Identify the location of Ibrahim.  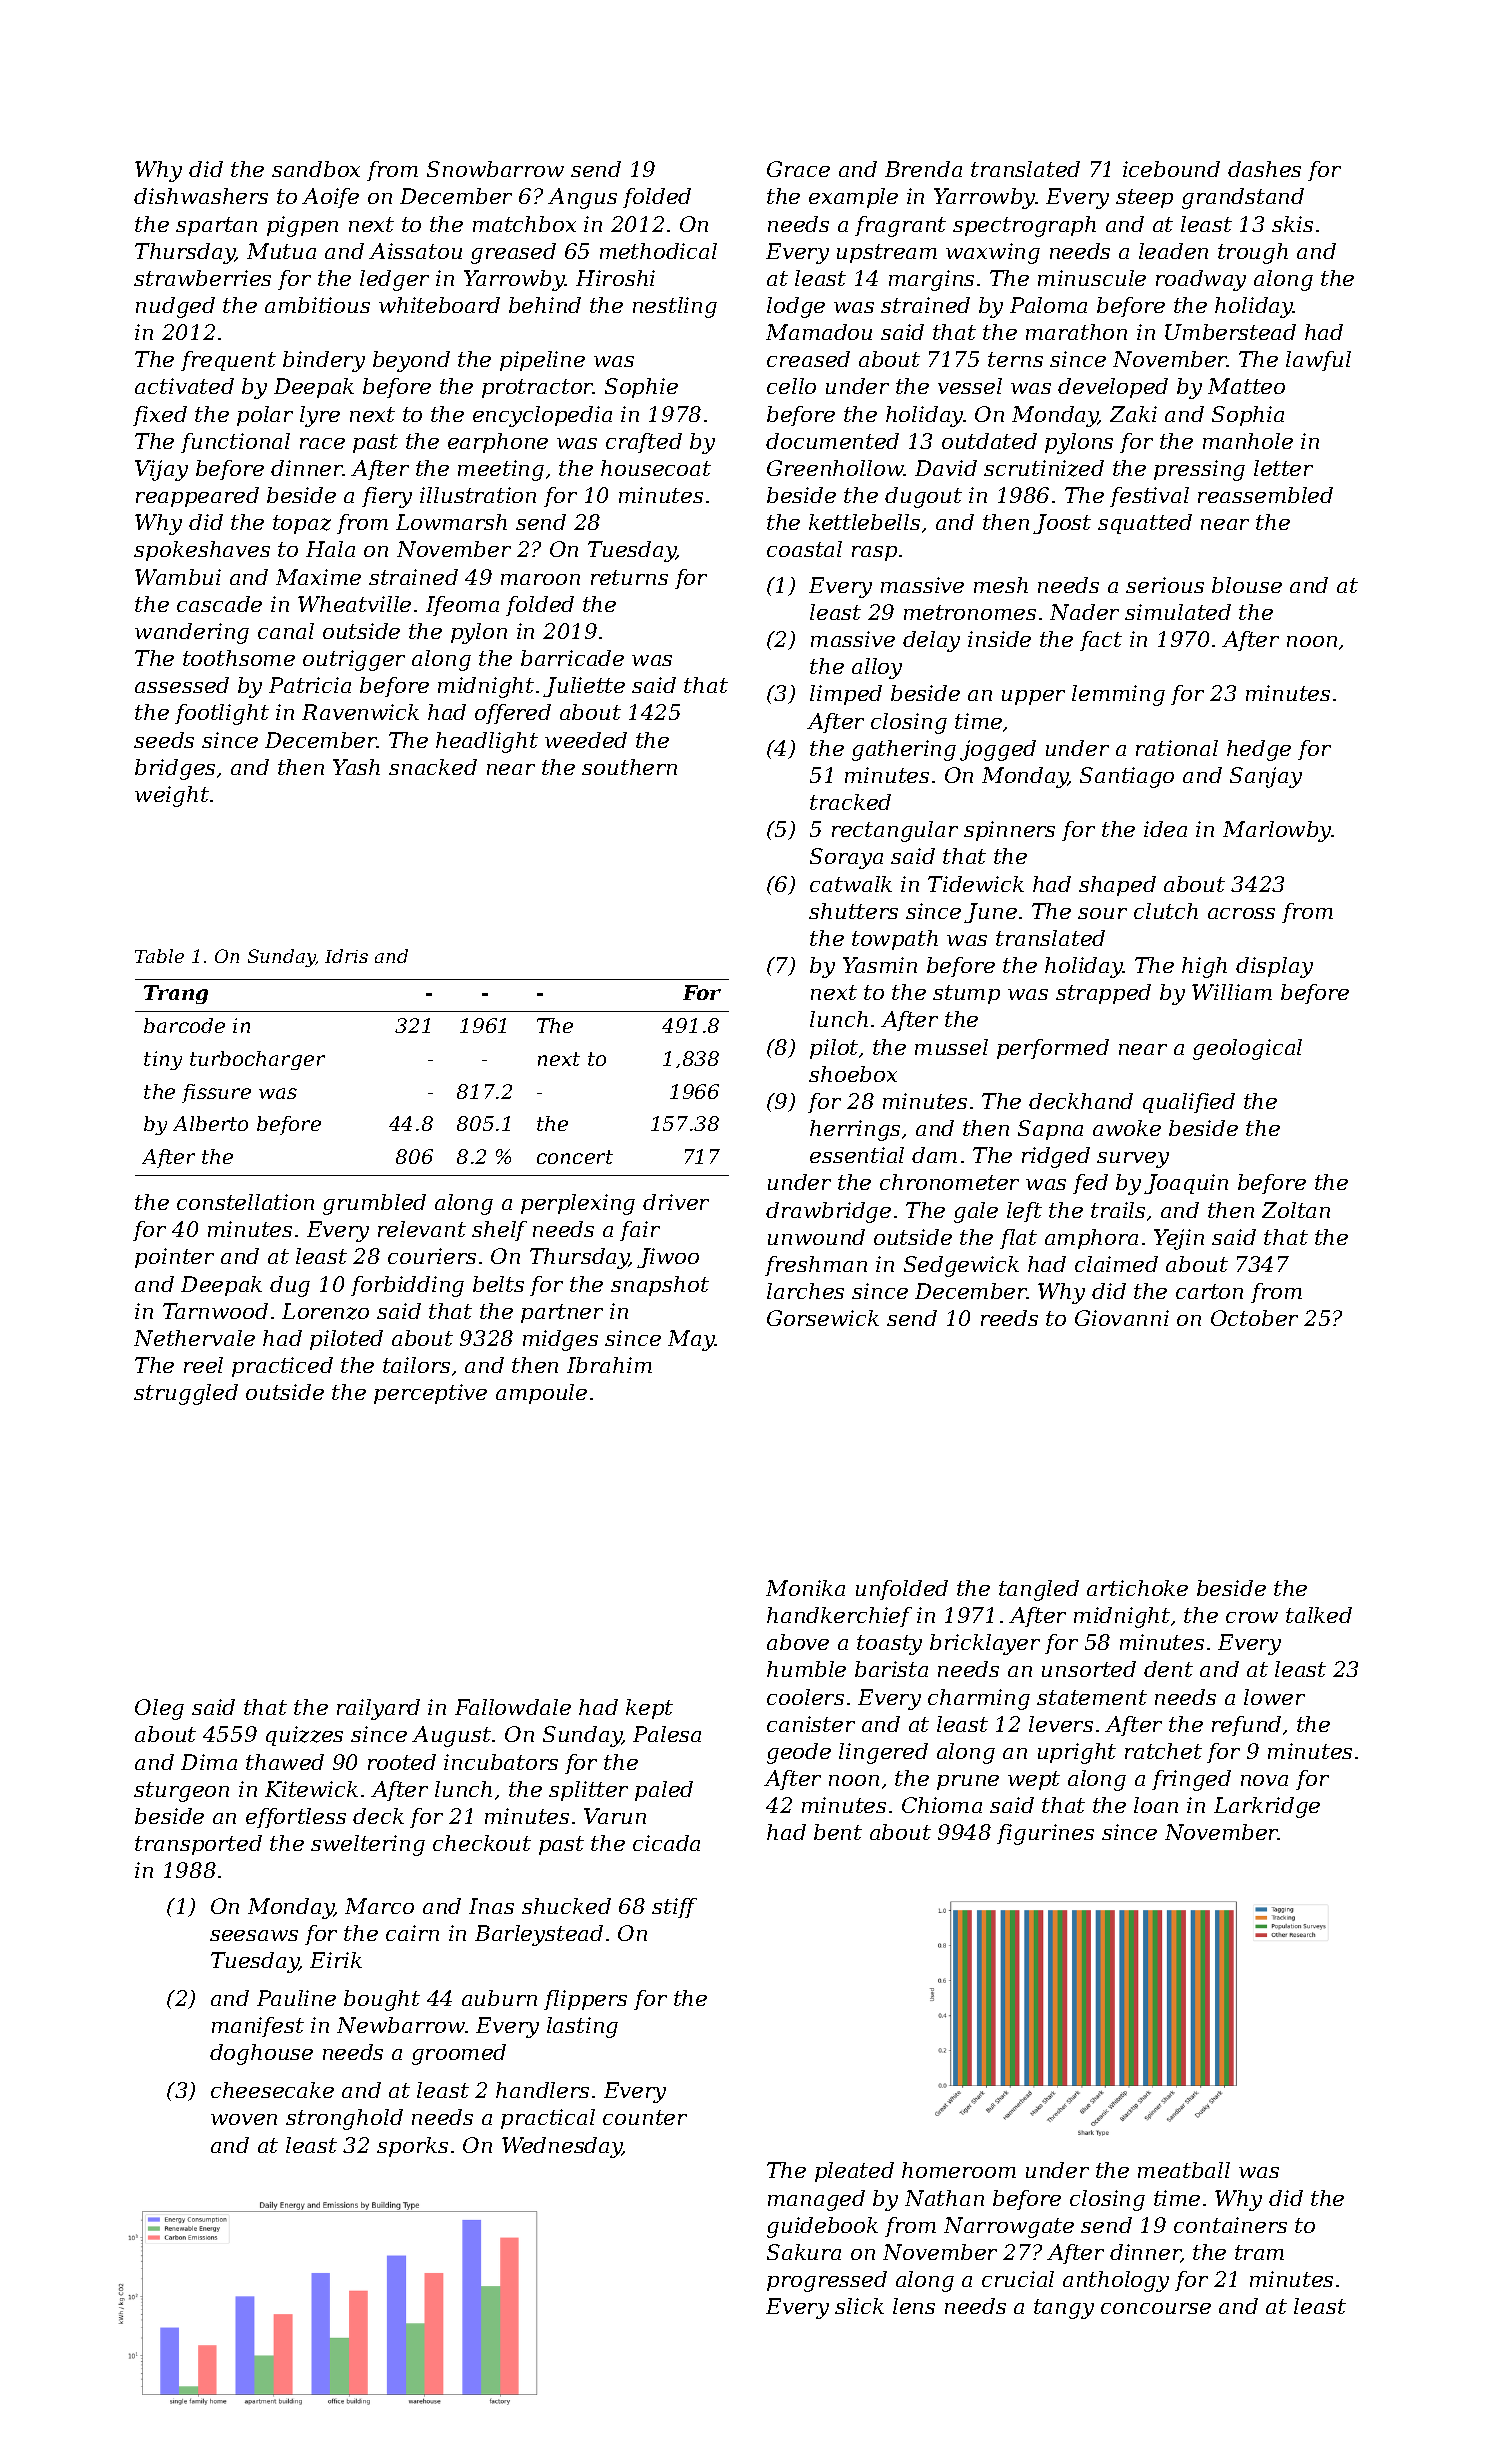
(609, 1365).
